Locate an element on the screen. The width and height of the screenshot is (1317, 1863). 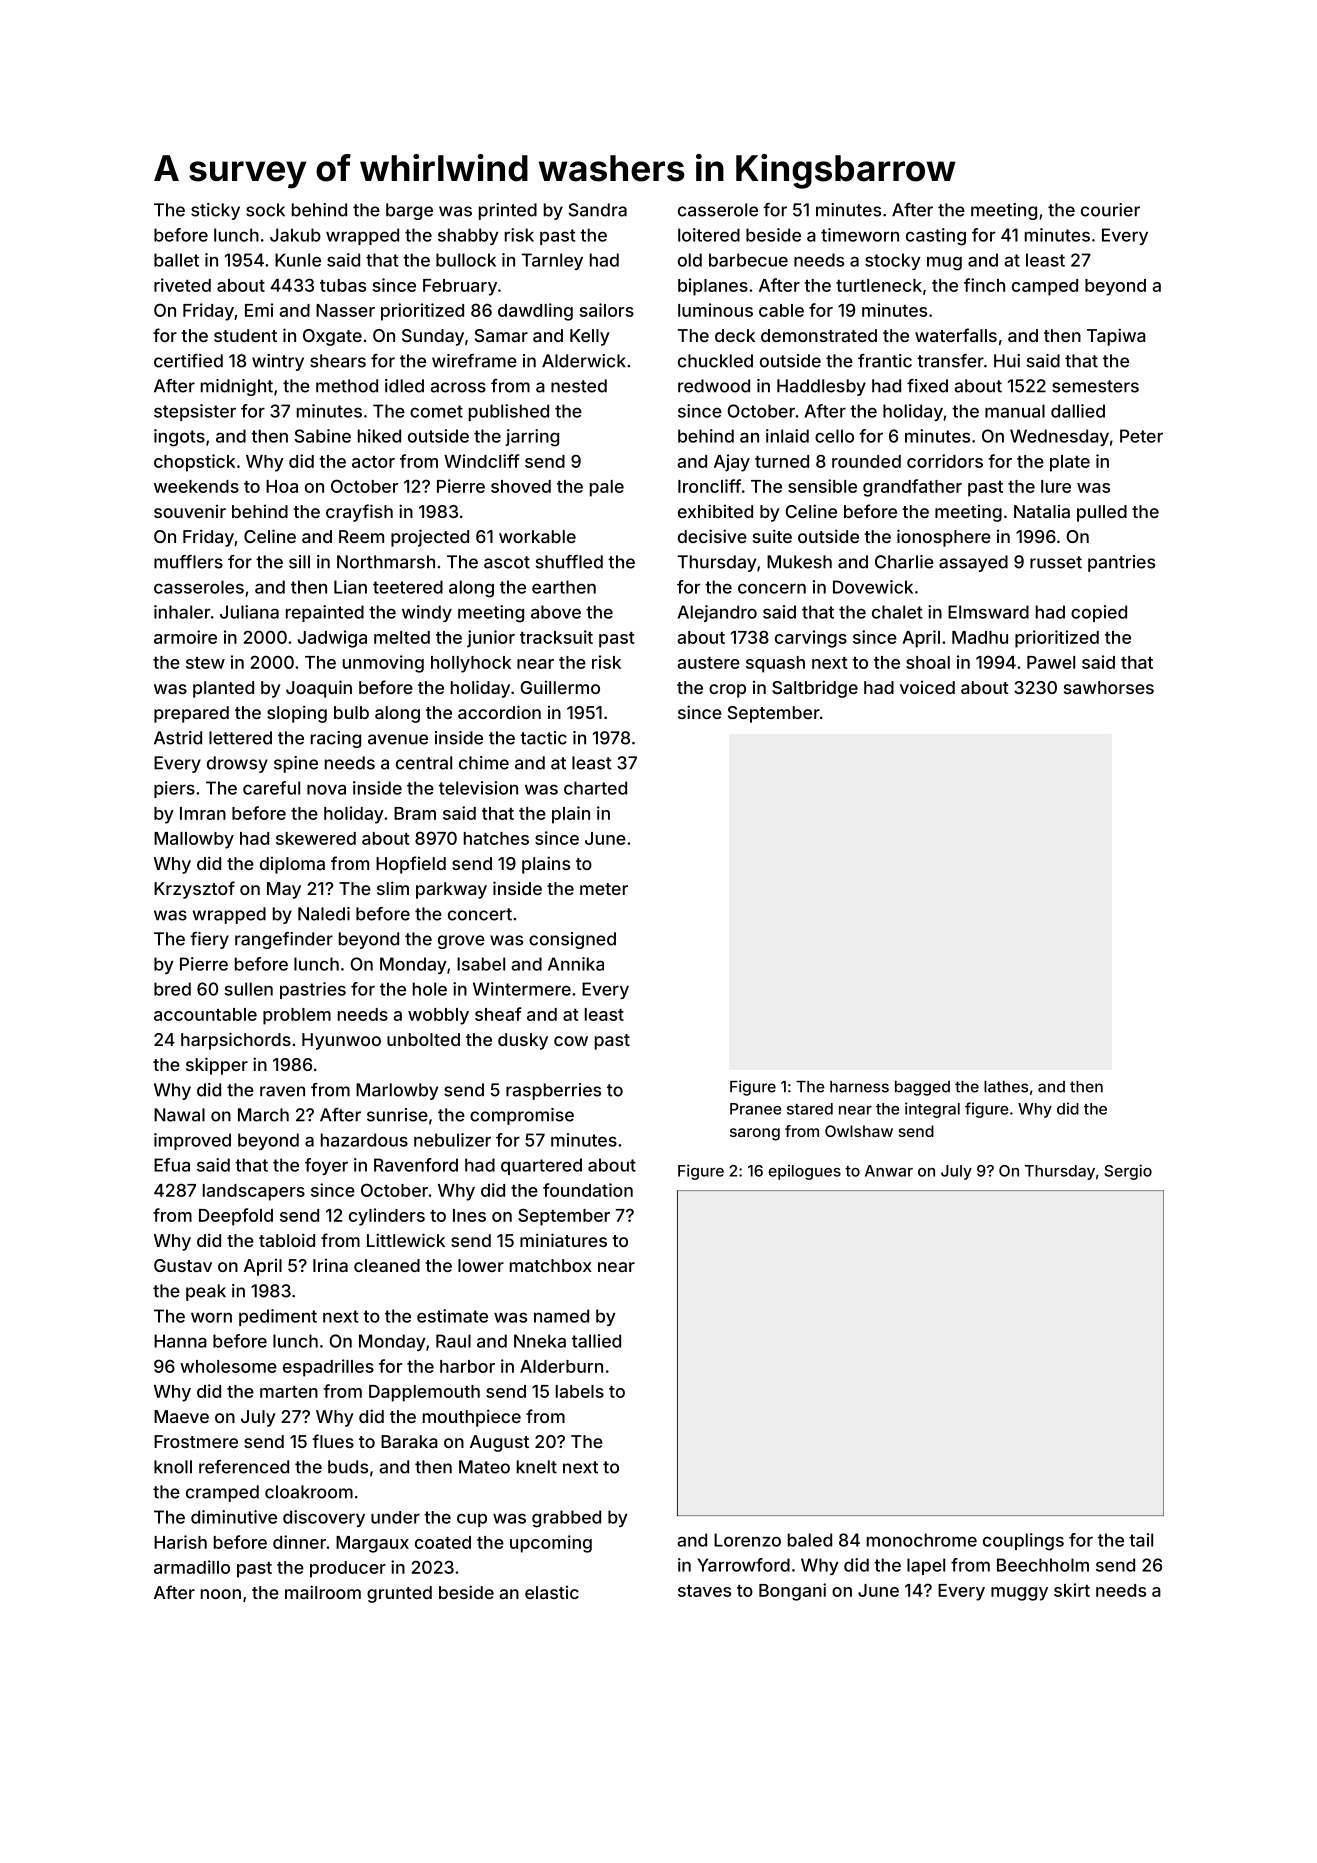
Hui is located at coordinates (1007, 361).
